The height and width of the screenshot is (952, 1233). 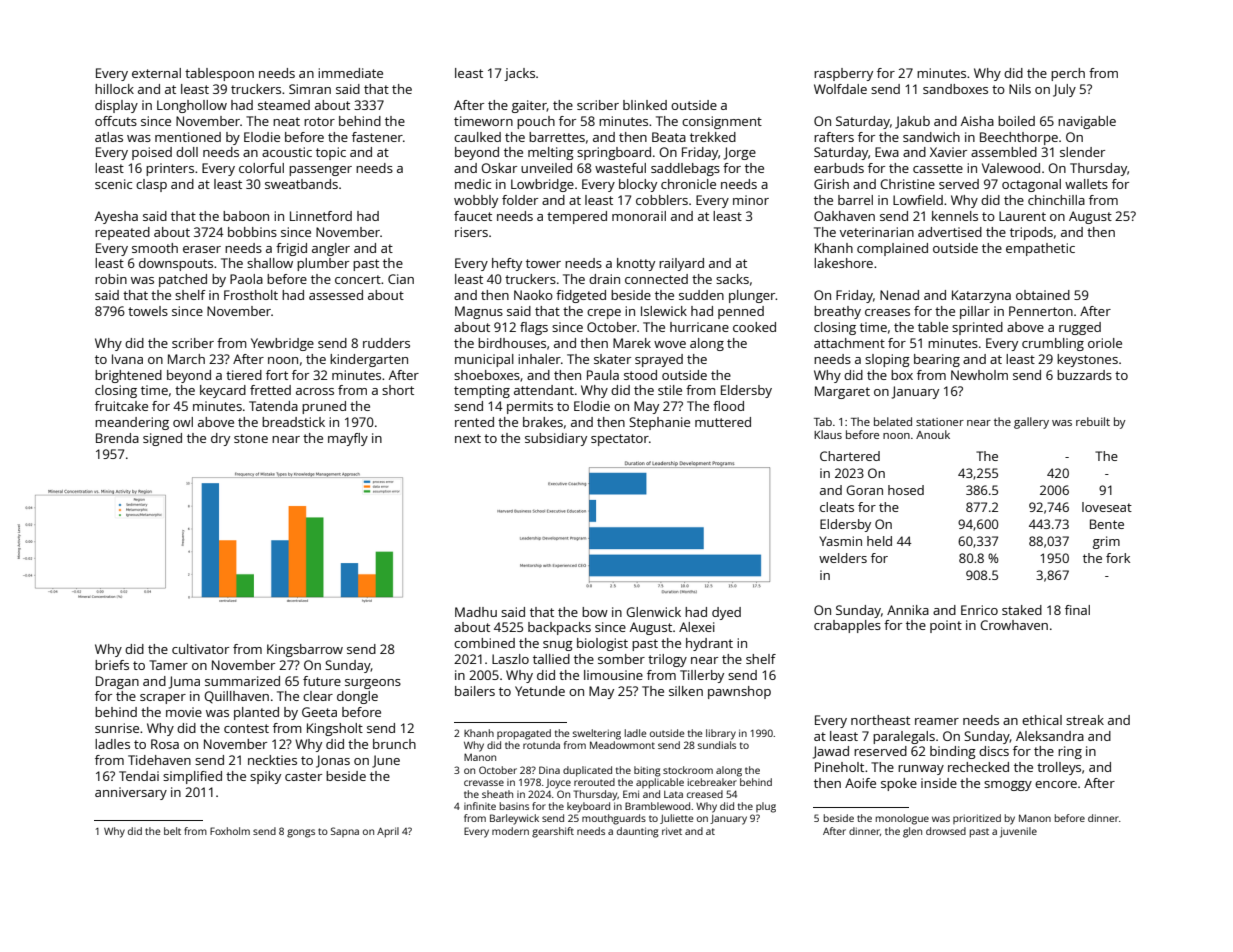 What do you see at coordinates (1053, 344) in the screenshot?
I see `crumbling` at bounding box center [1053, 344].
